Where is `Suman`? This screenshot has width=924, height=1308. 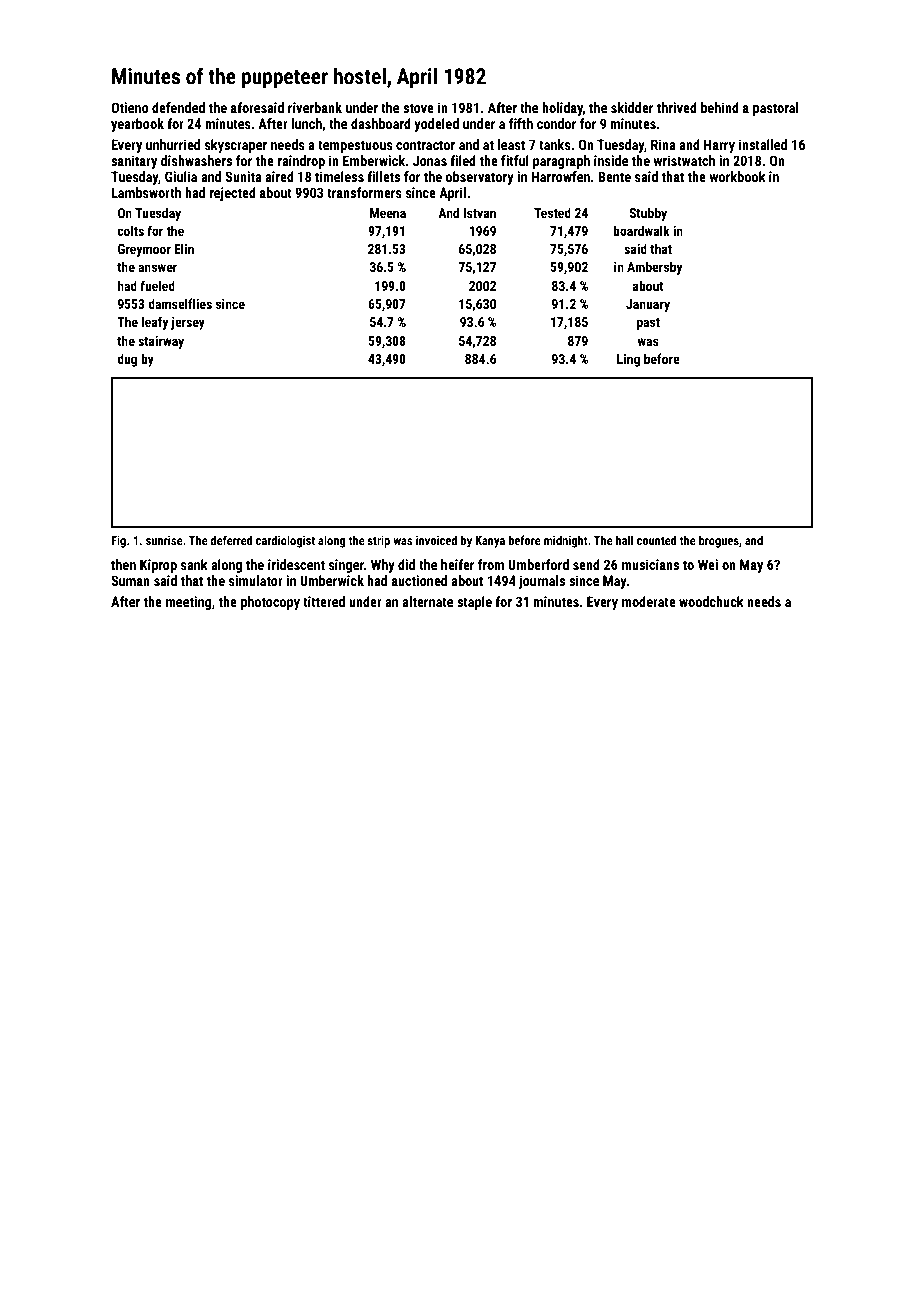
Suman is located at coordinates (130, 580).
